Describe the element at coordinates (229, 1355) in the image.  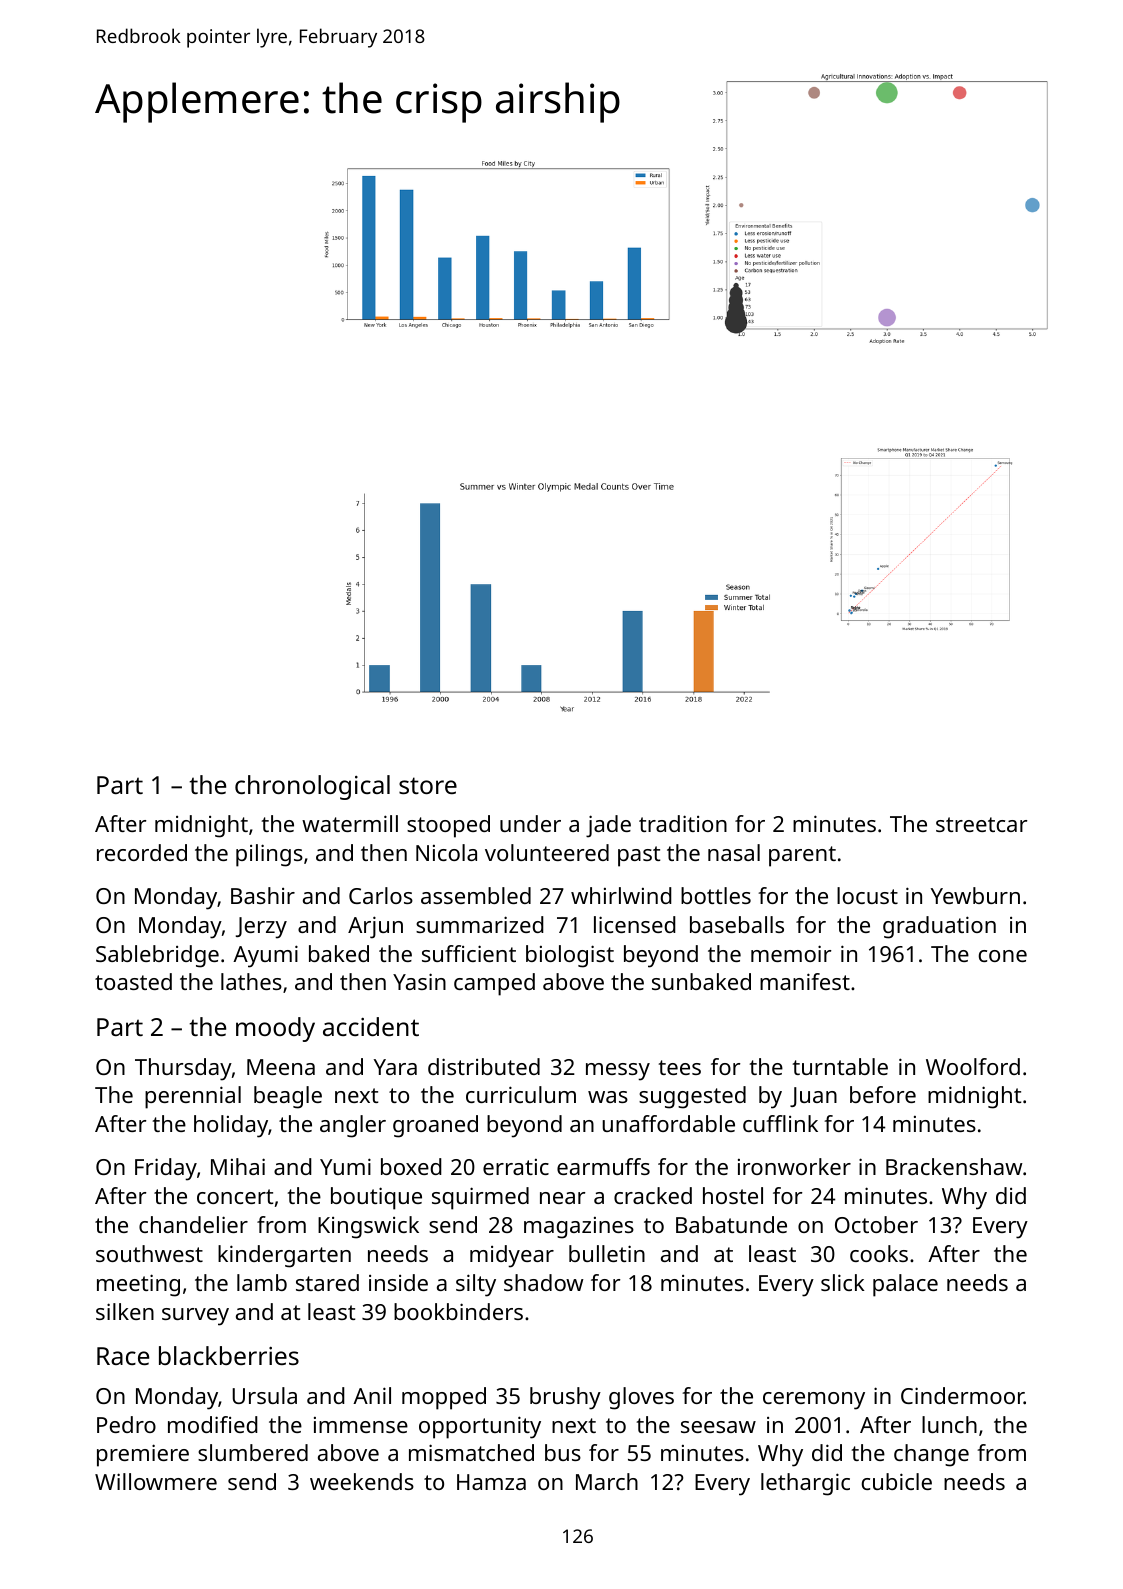
I see `blackberries` at that location.
